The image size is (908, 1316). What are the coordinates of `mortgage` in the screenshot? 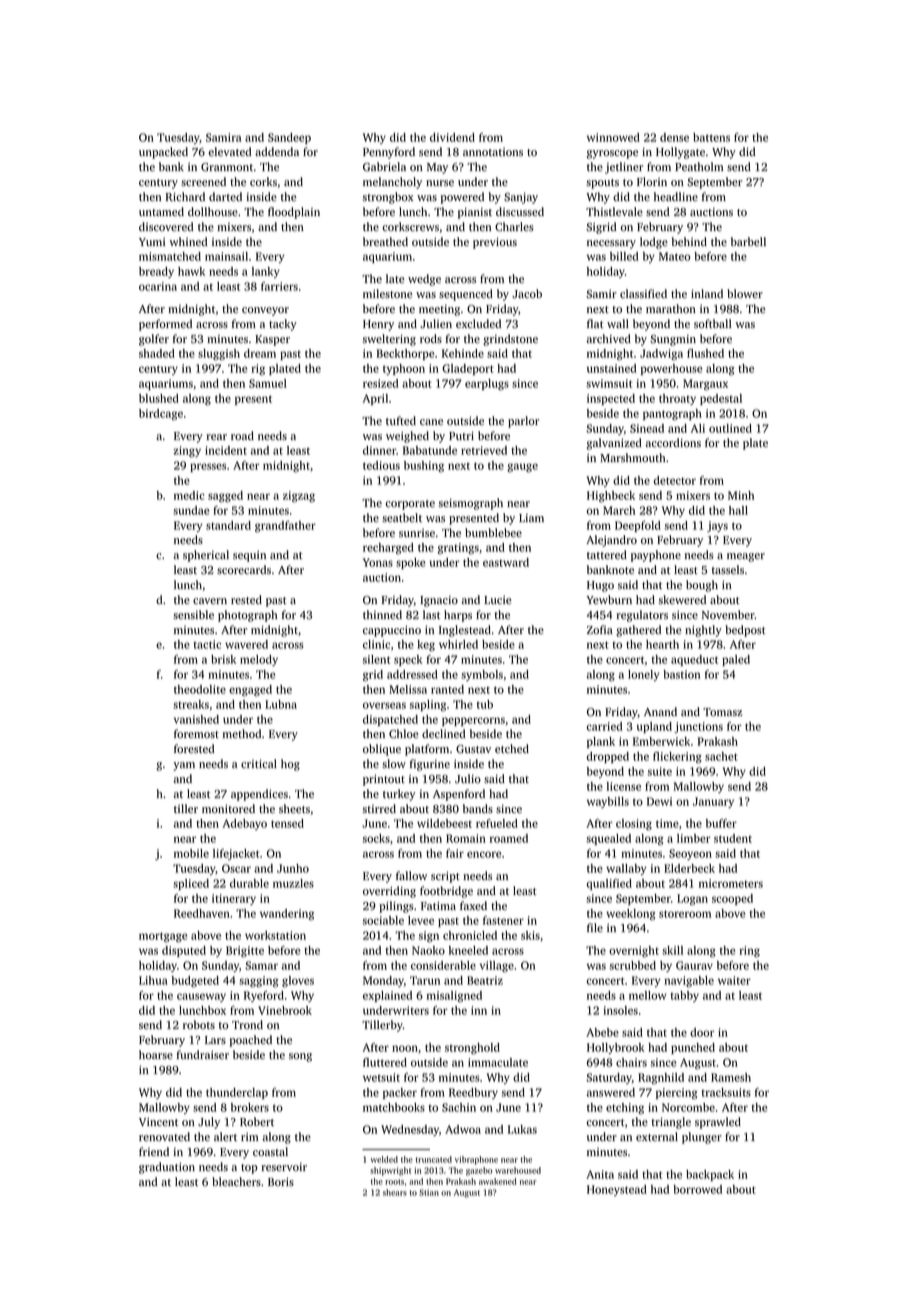 It's located at (163, 937).
